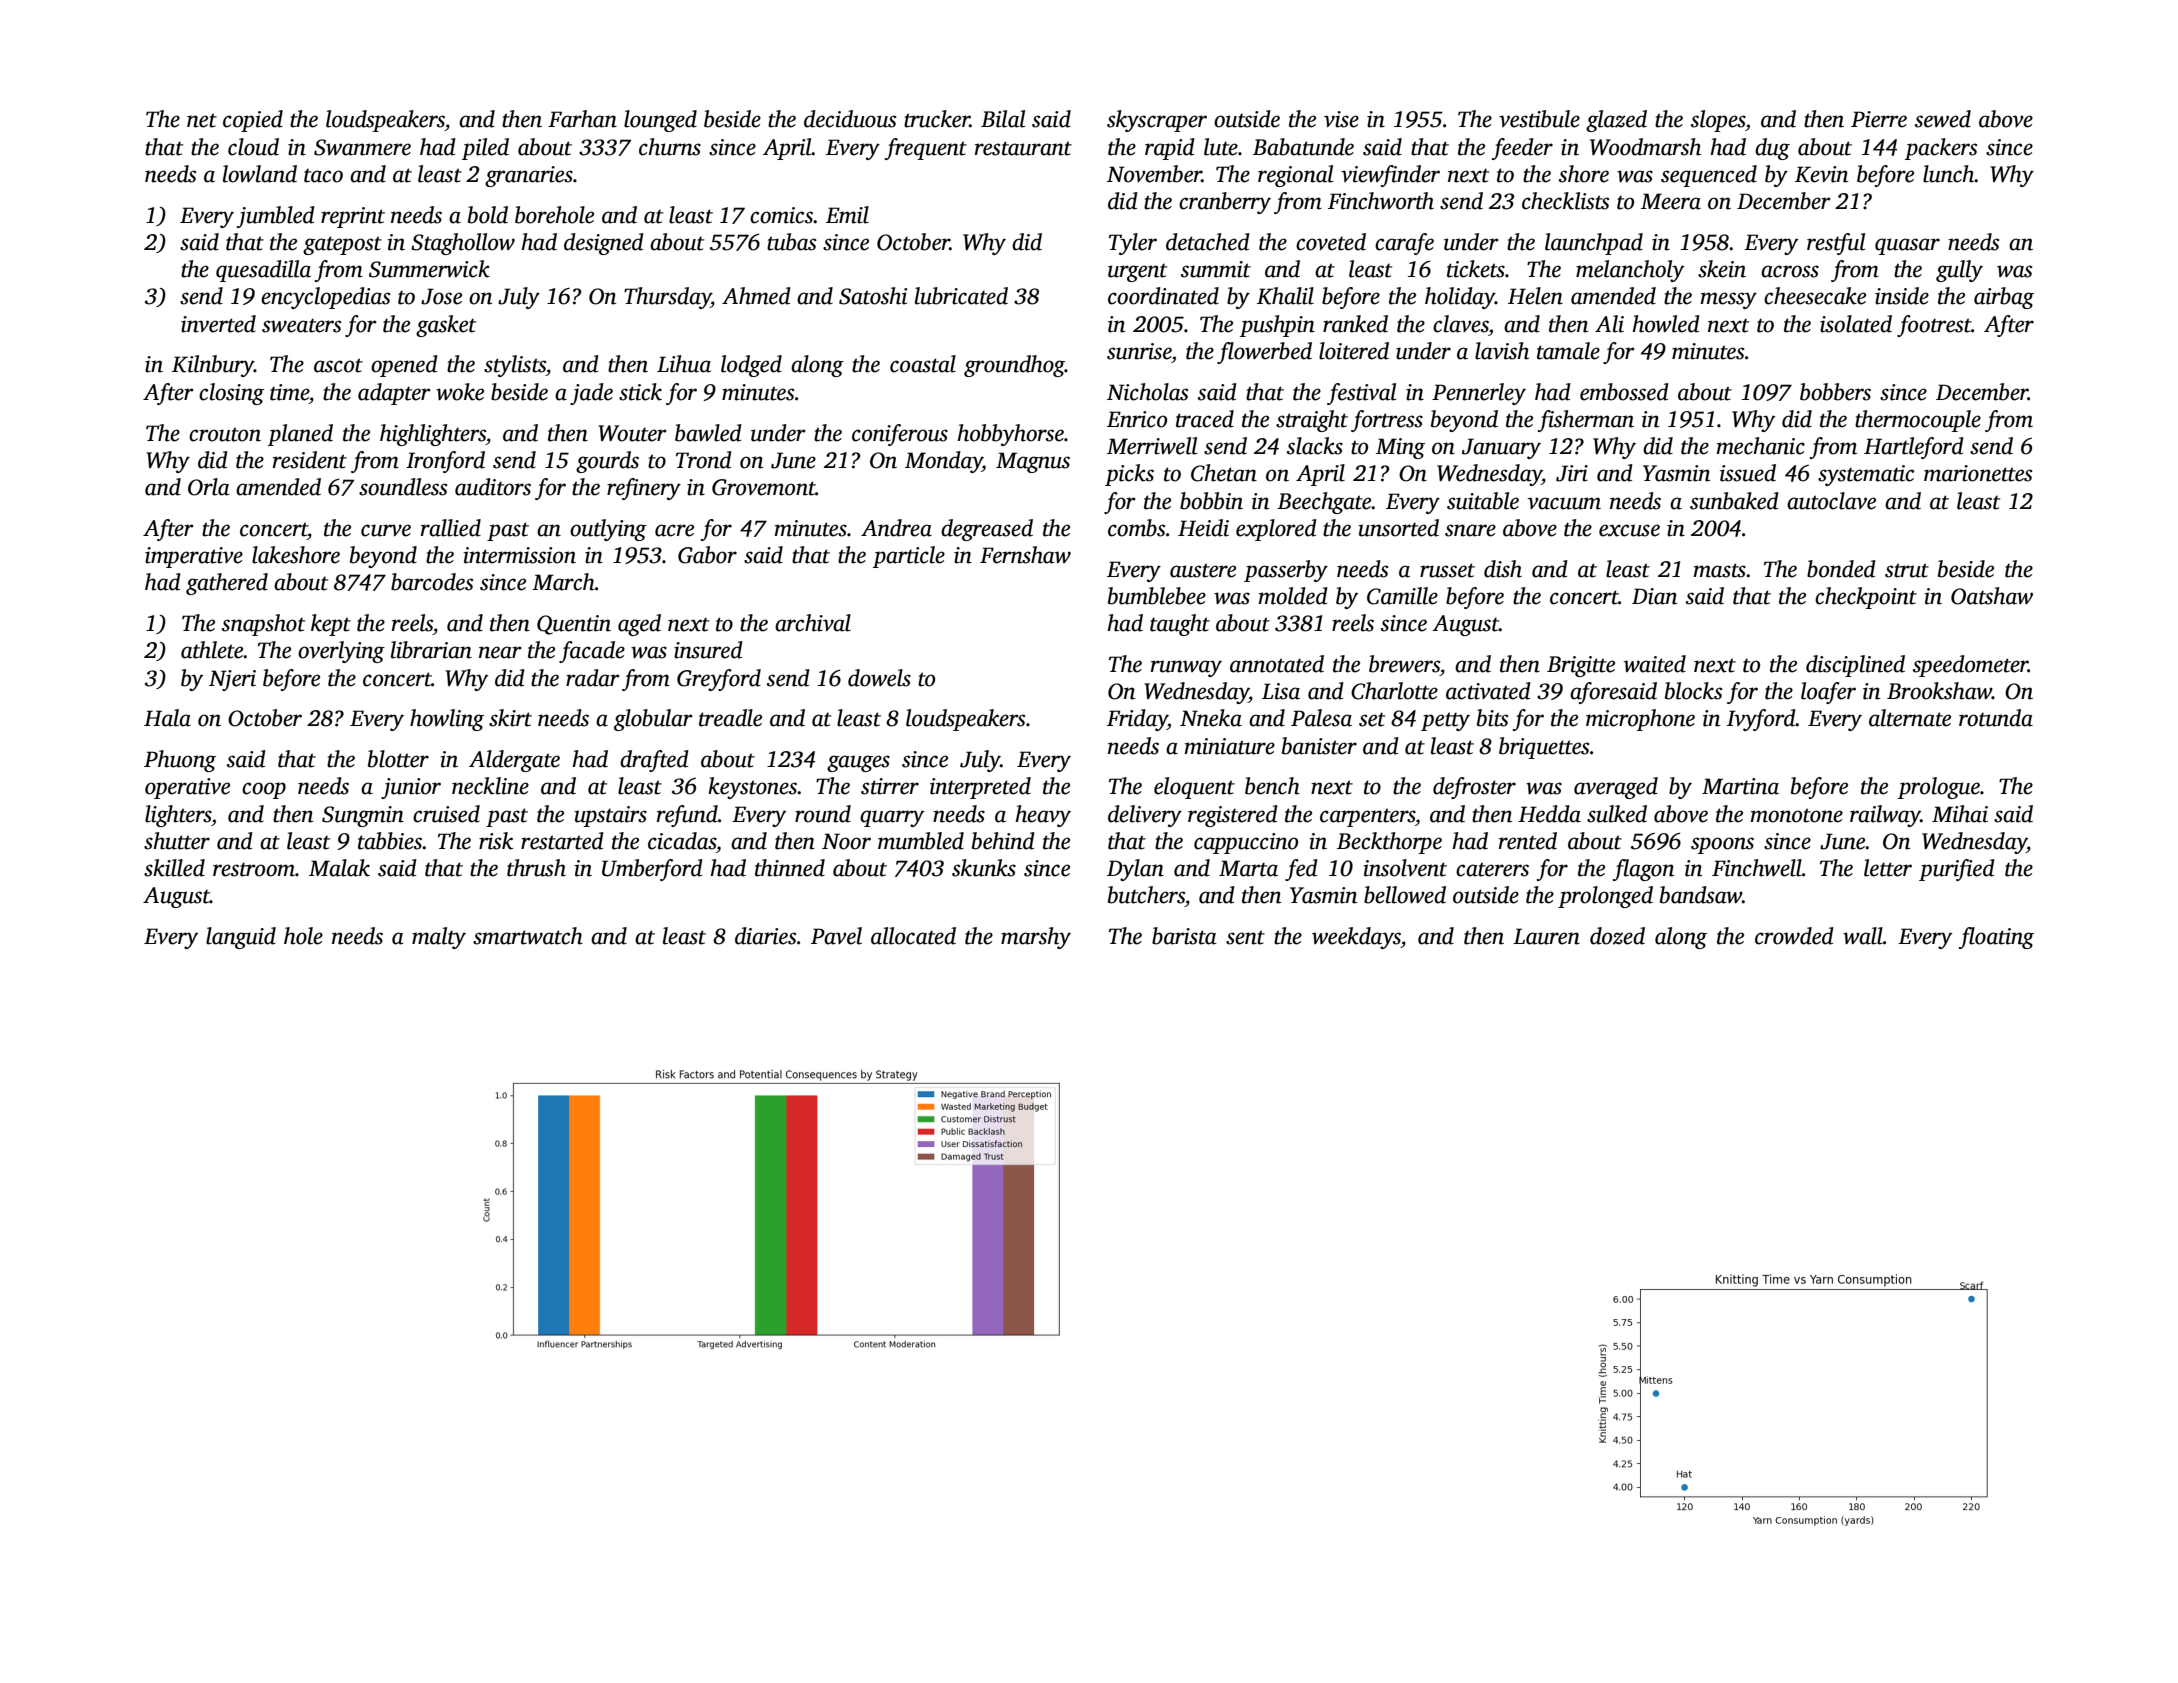 Image resolution: width=2178 pixels, height=1683 pixels. Describe the element at coordinates (174, 868) in the document. I see `skilled` at that location.
